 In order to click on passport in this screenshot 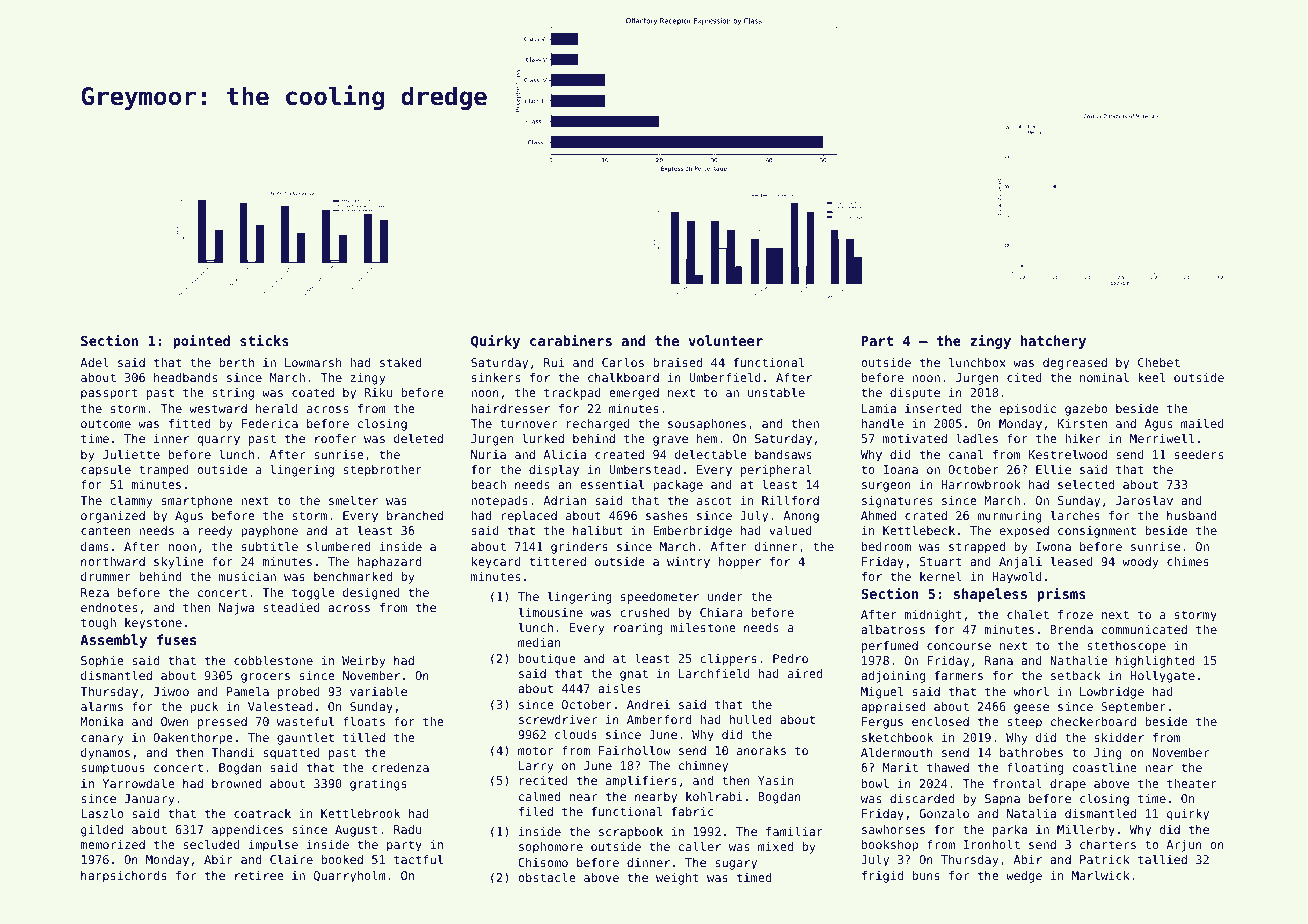, I will do `click(109, 394)`.
